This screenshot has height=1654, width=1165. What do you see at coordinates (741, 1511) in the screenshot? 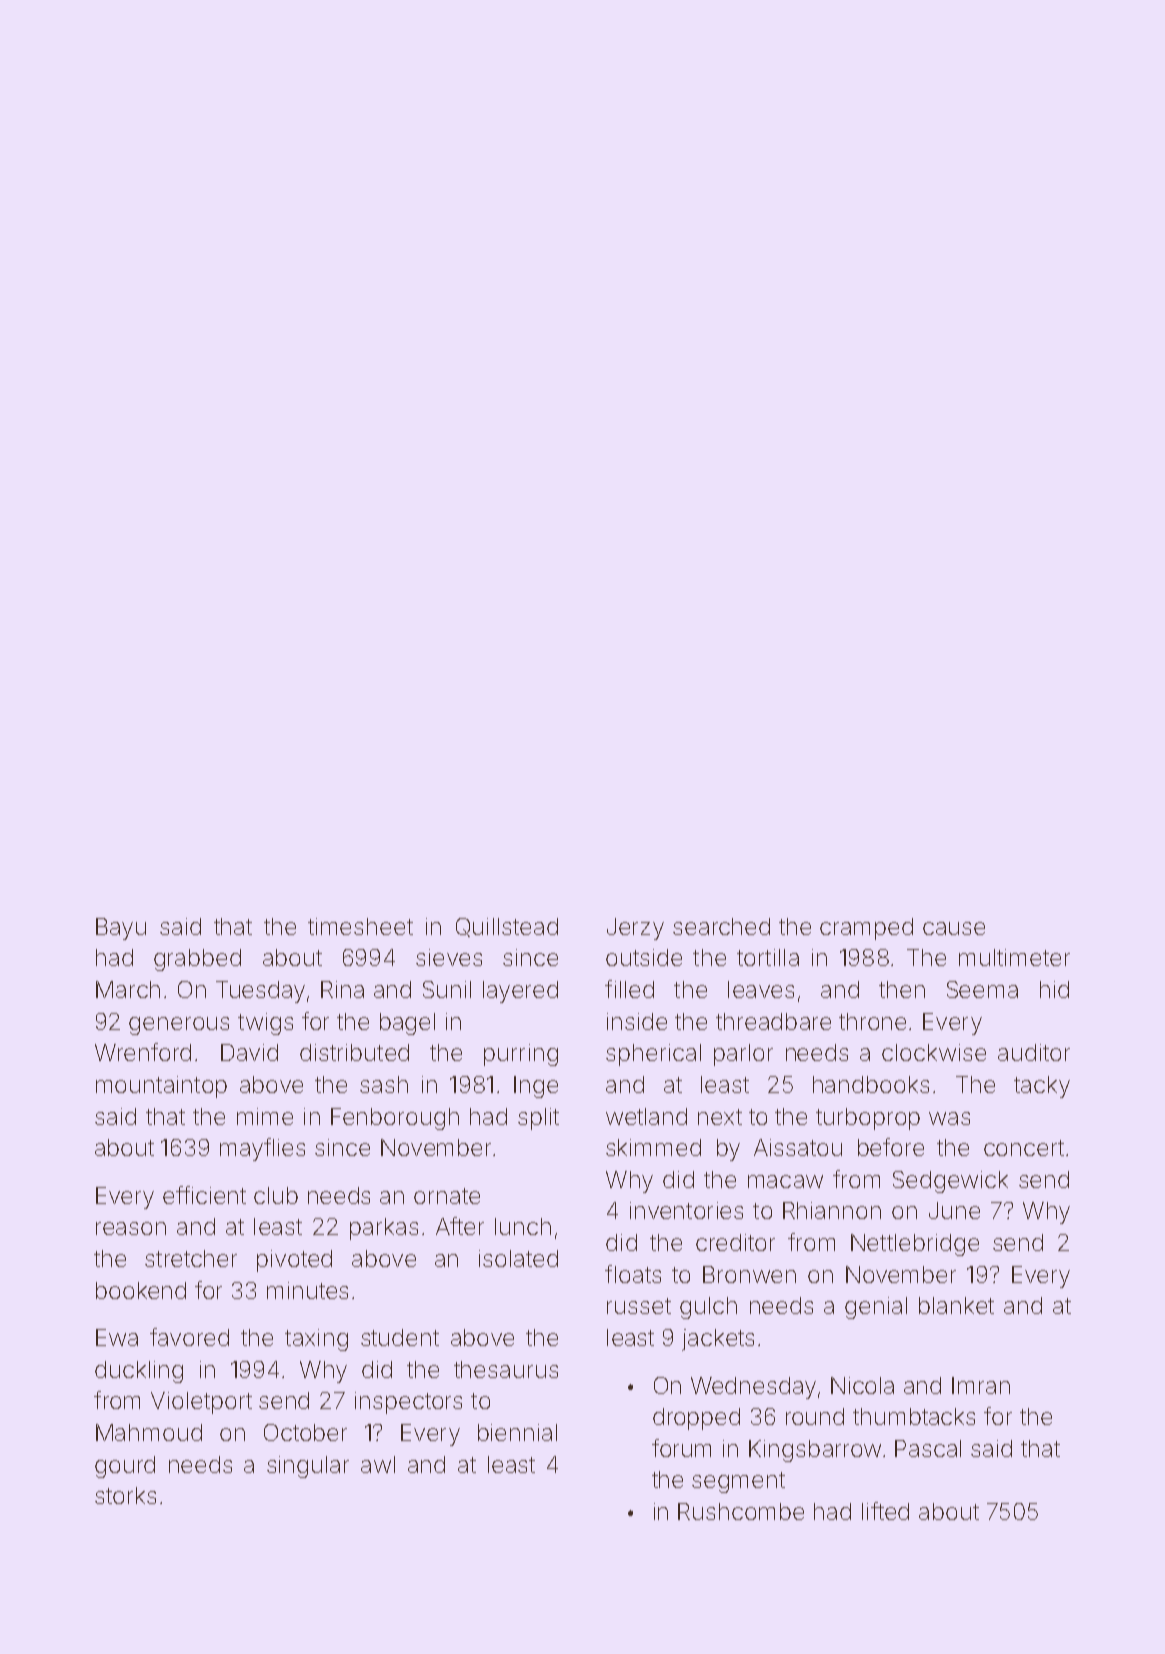
I see `Rushcombe` at bounding box center [741, 1511].
